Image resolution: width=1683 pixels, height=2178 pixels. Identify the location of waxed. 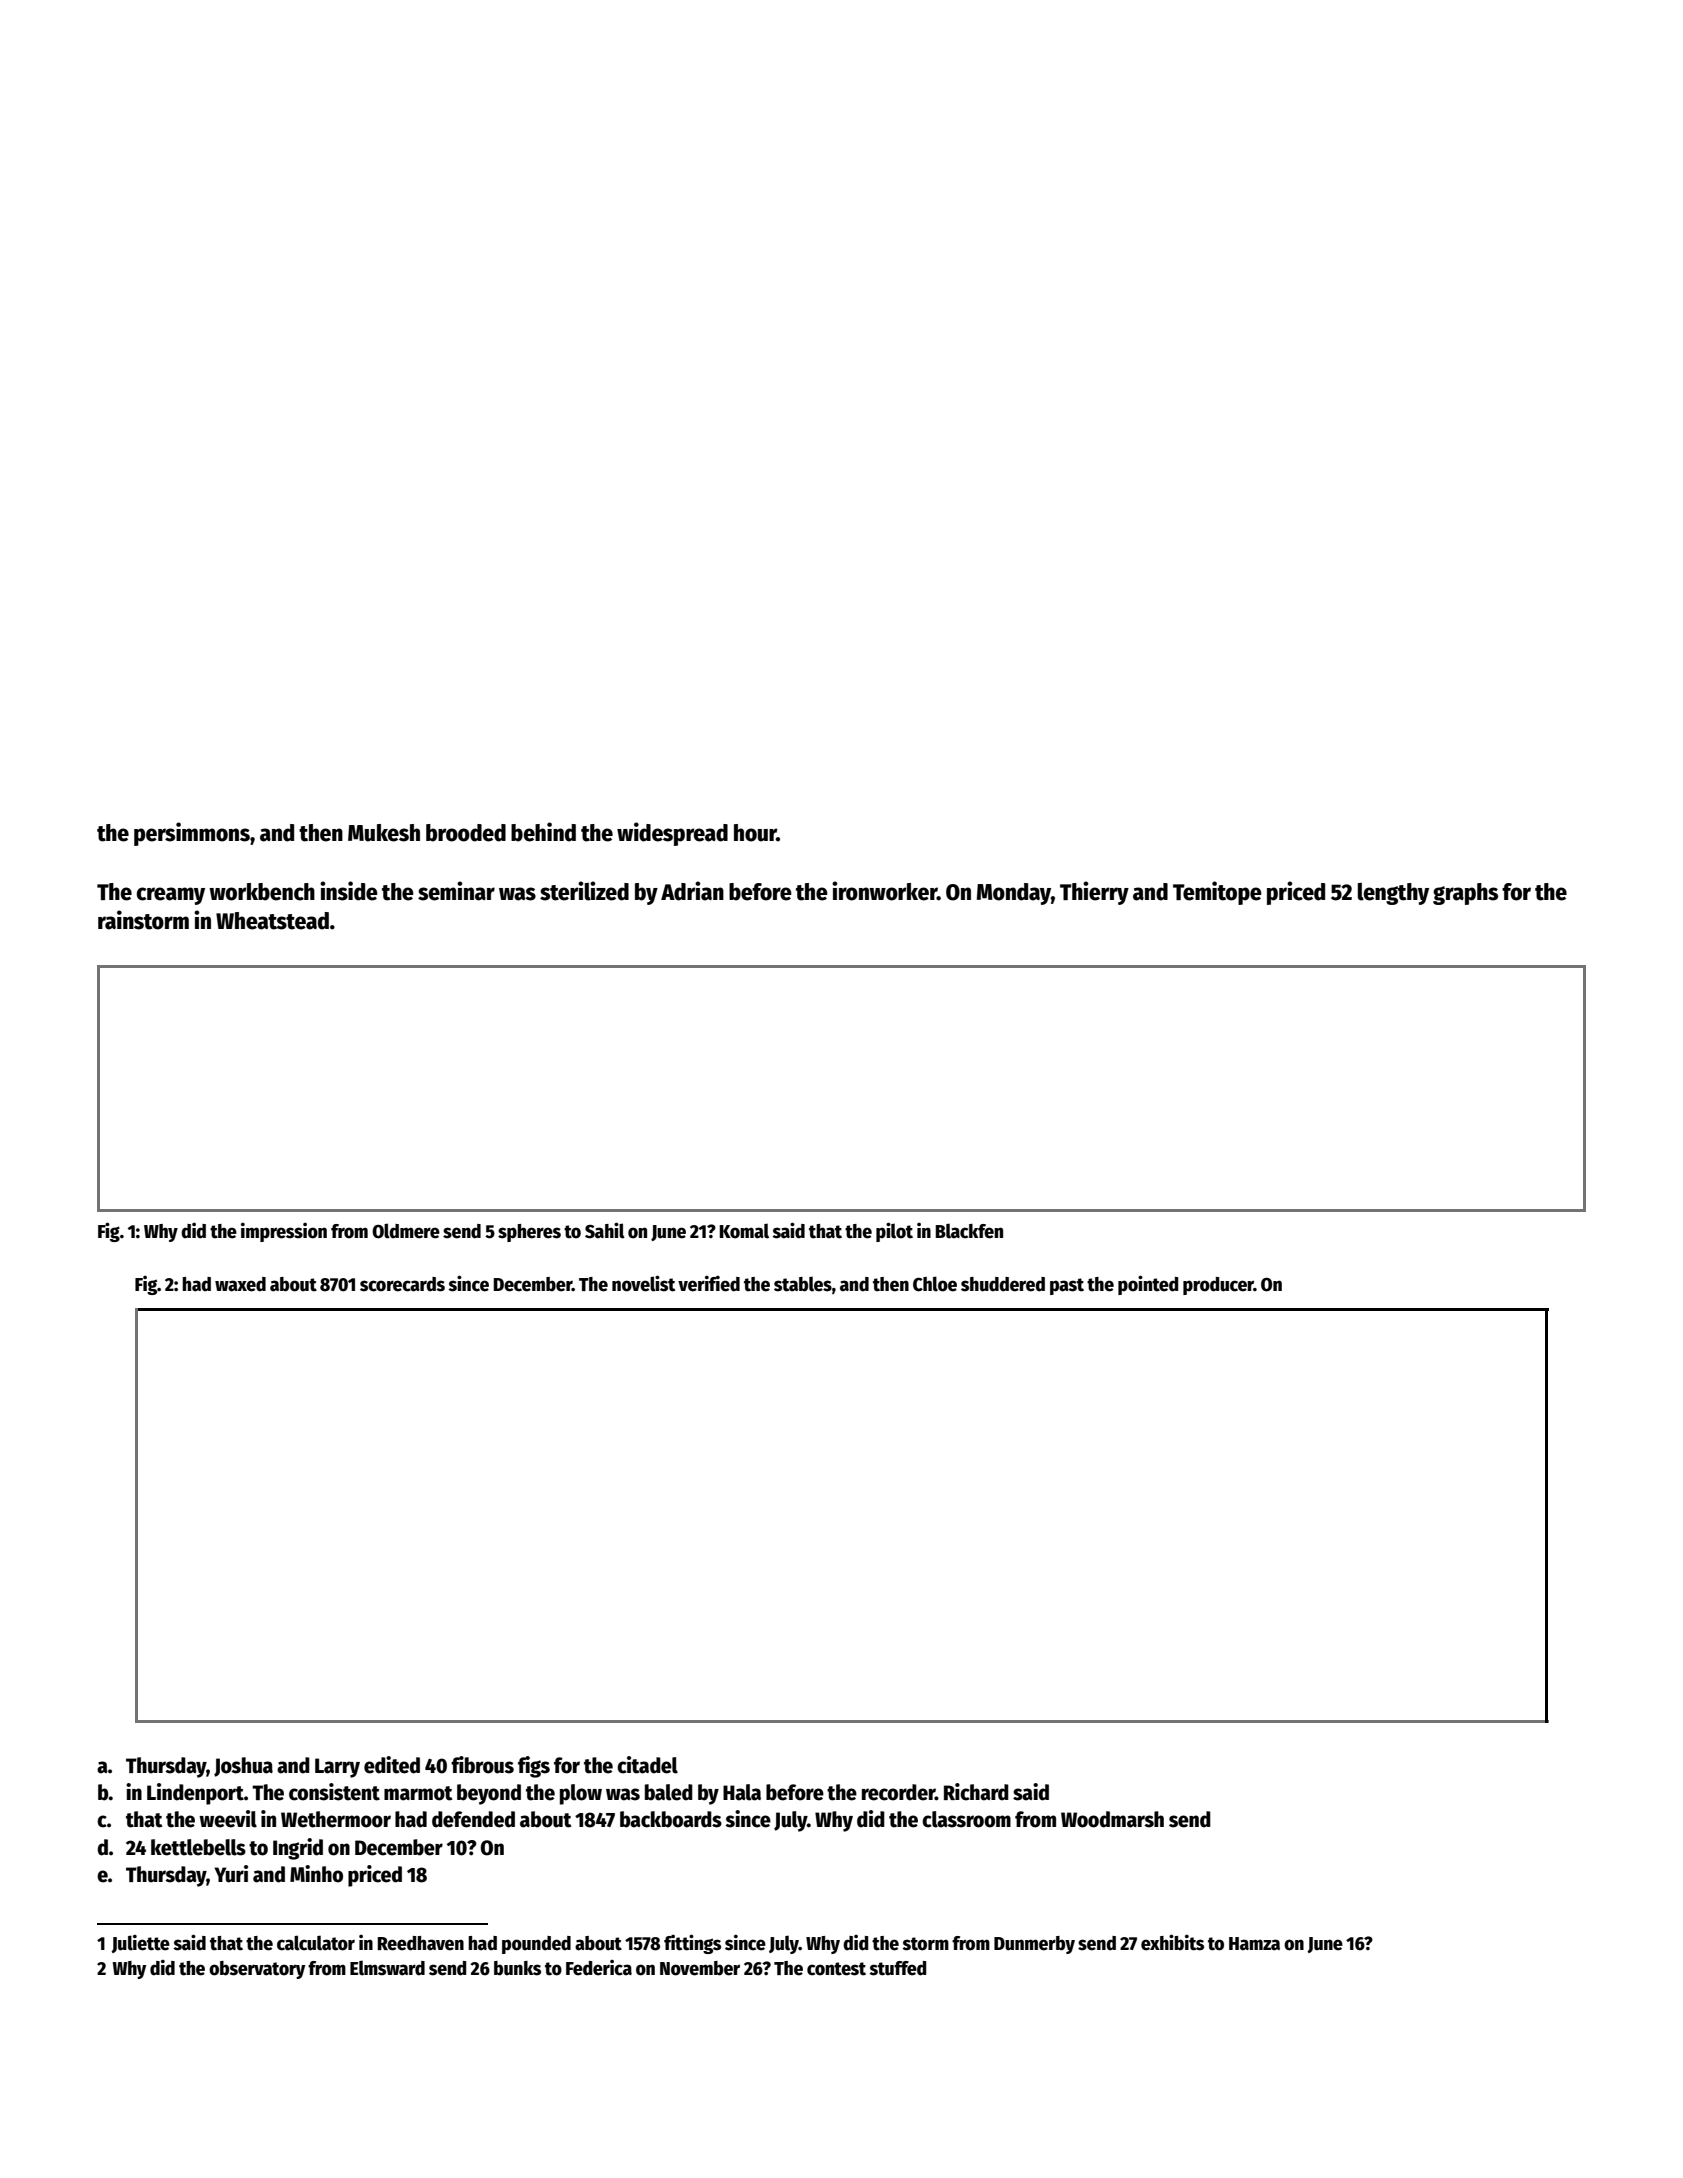
(240, 1284).
